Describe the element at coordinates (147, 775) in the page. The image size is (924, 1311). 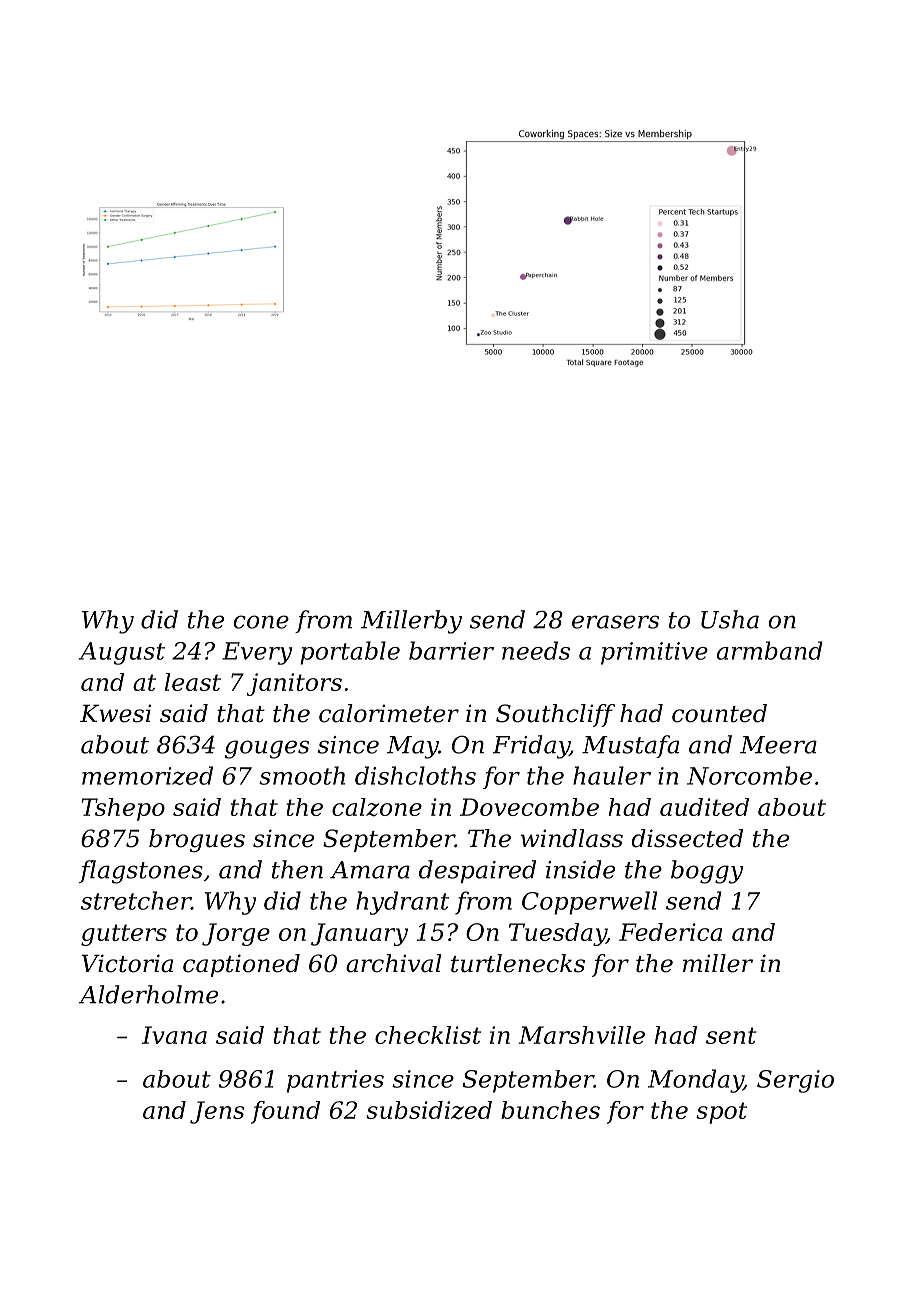
I see `memorized` at that location.
